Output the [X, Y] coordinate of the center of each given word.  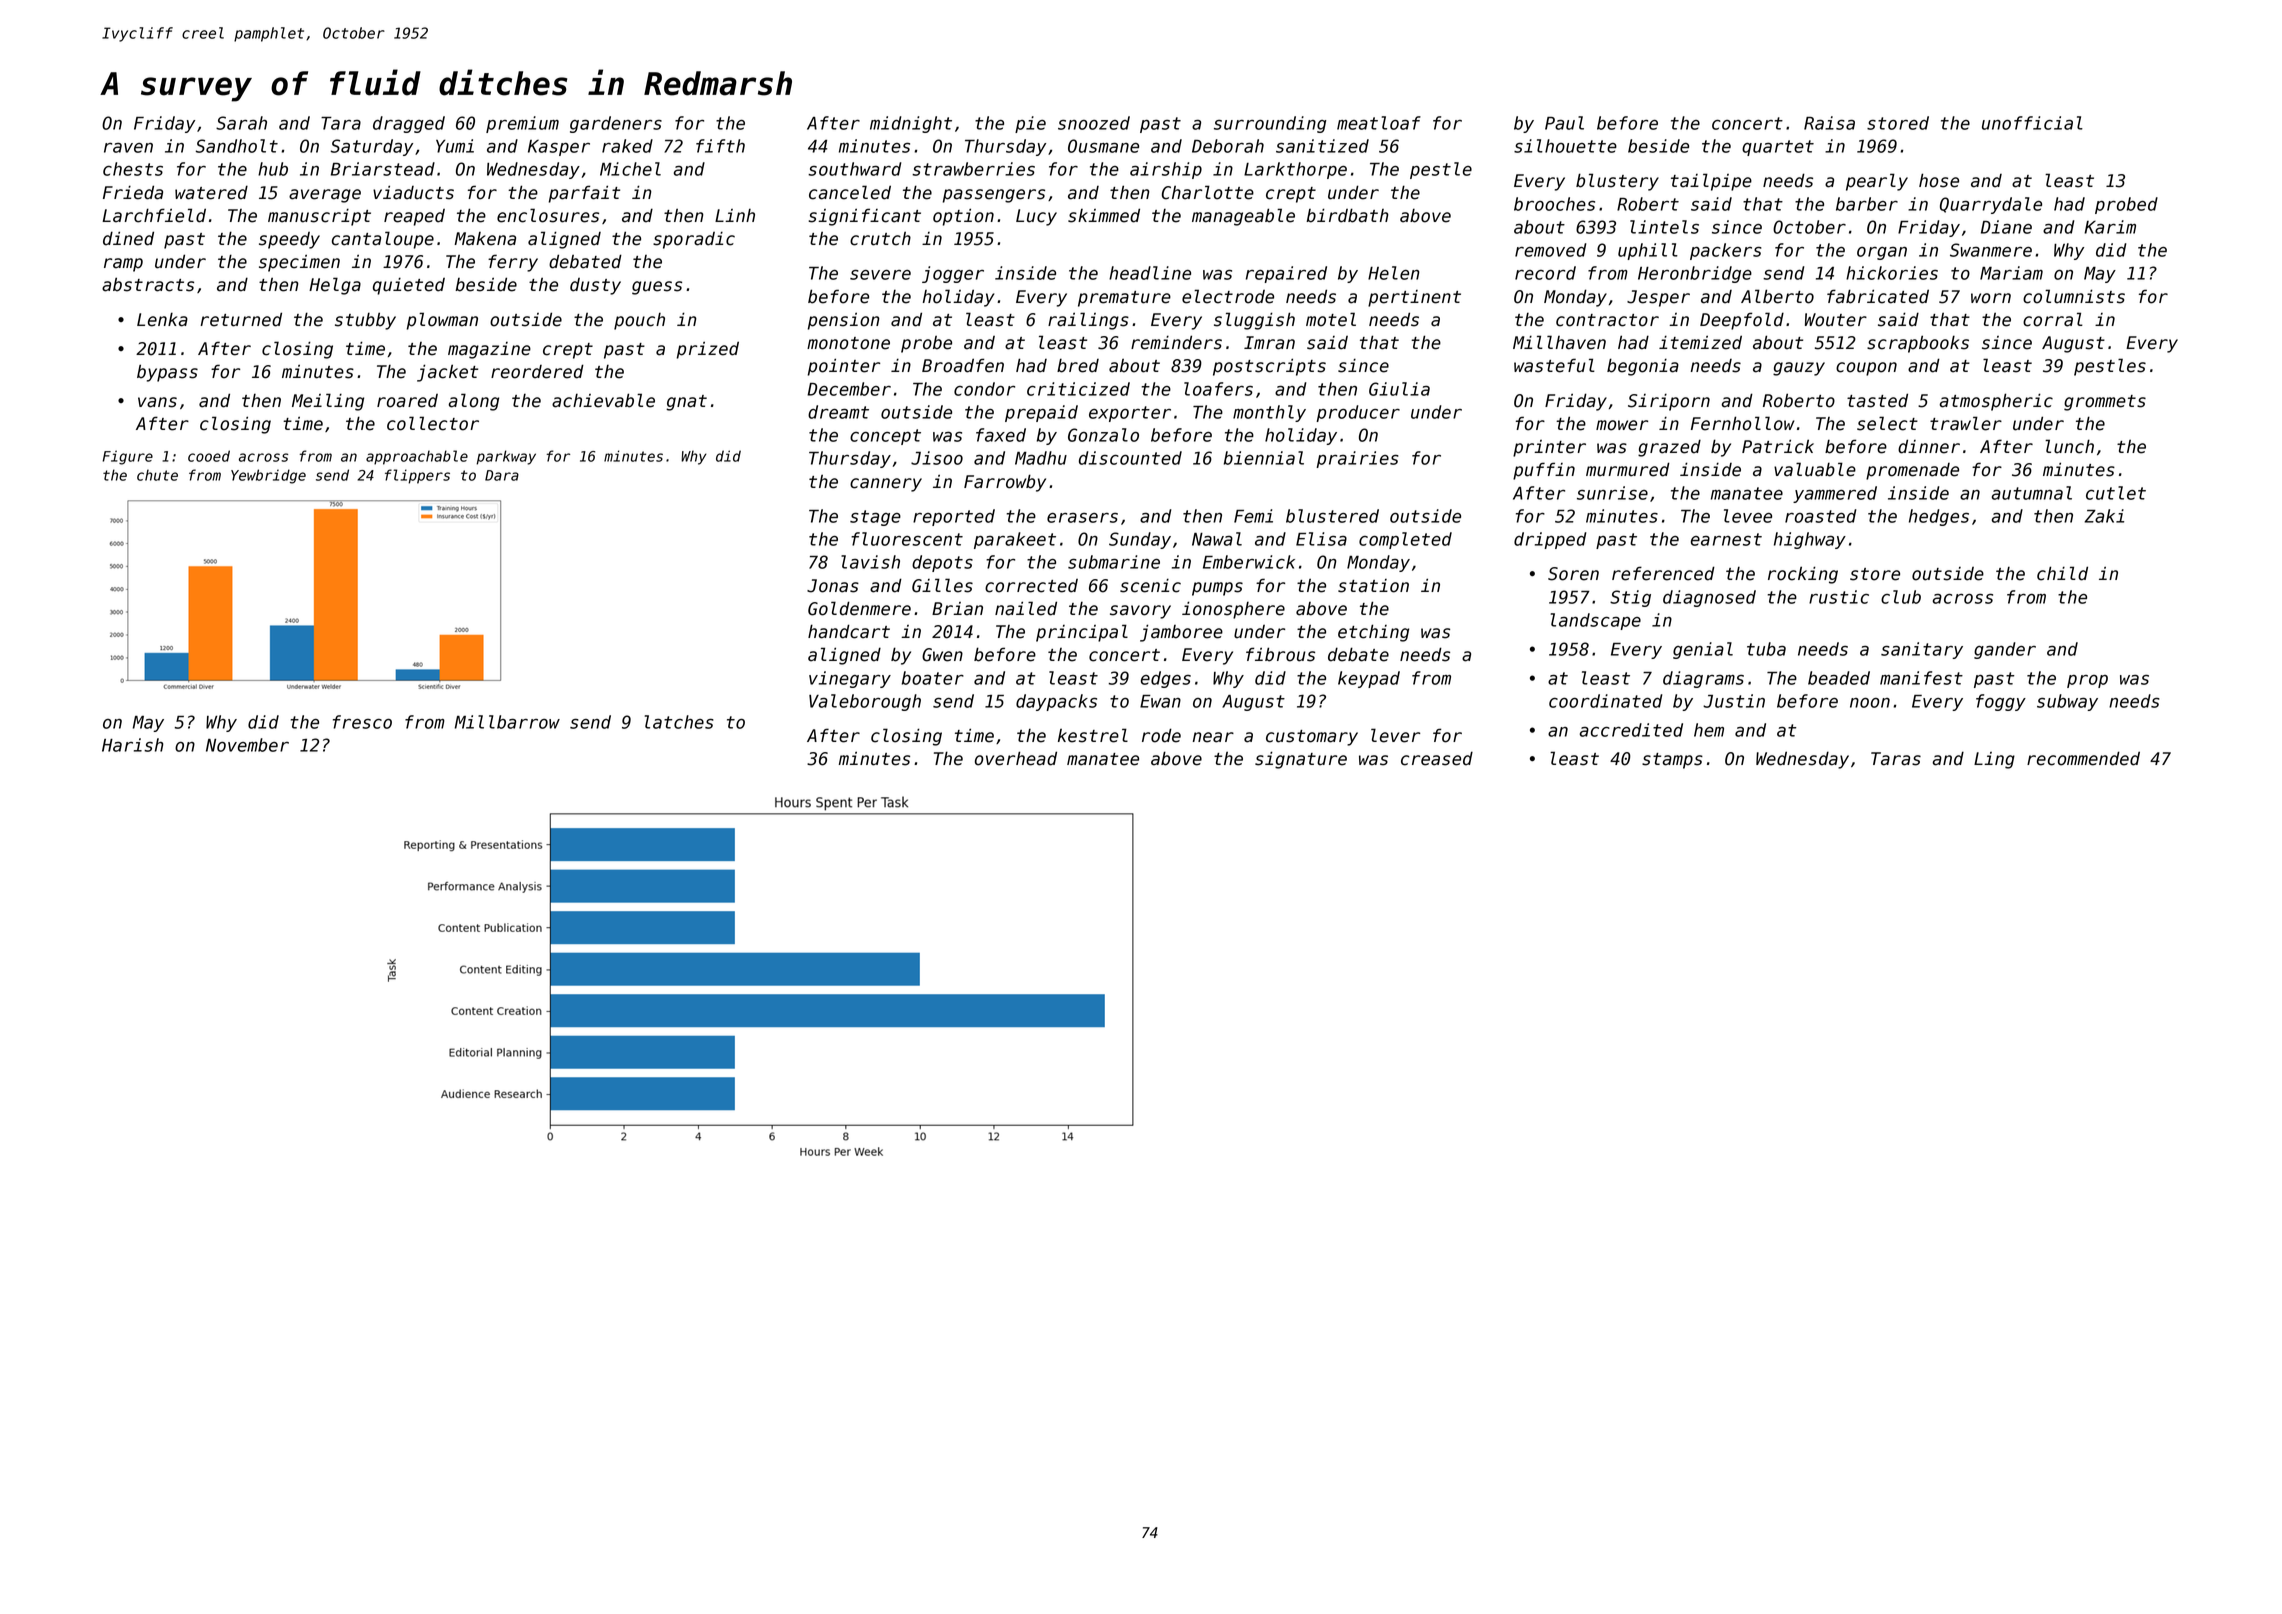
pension [844, 321]
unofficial [2032, 123]
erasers [1082, 518]
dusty [595, 286]
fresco [362, 722]
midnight [911, 124]
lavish [870, 562]
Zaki [2104, 516]
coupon [1866, 369]
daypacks [1056, 702]
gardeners [616, 124]
